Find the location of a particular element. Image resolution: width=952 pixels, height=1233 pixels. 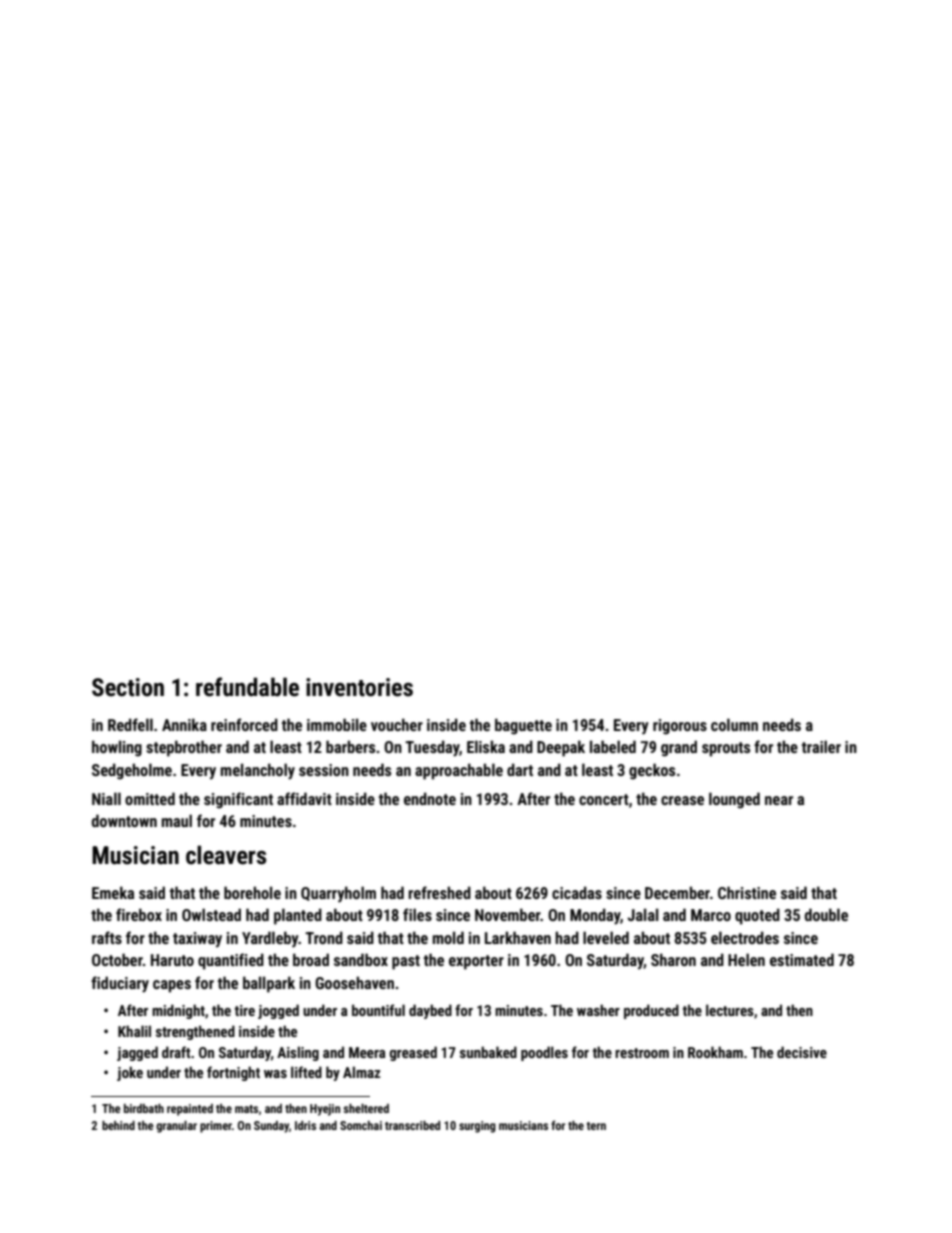

cleavers is located at coordinates (226, 855).
